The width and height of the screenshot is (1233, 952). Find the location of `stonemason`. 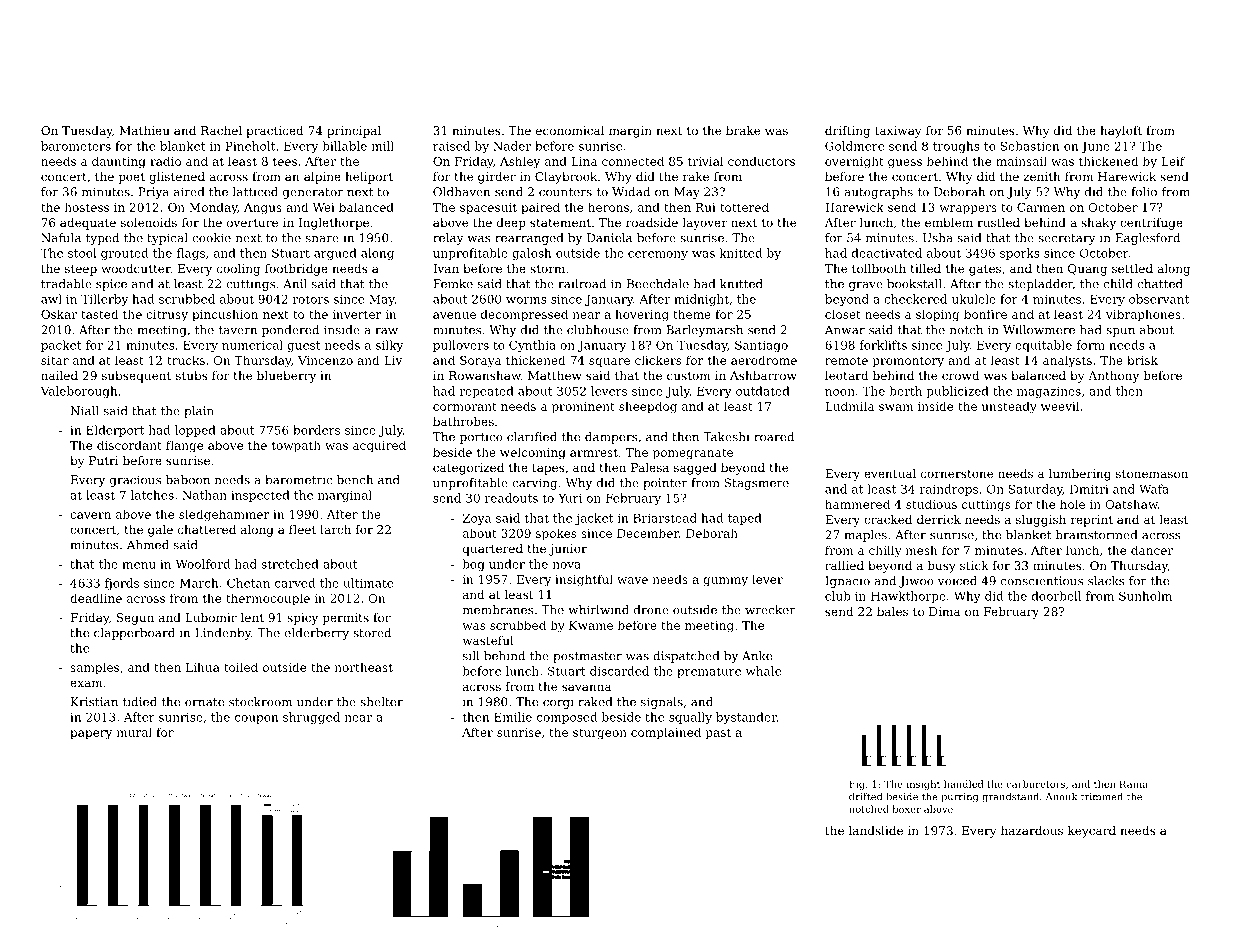

stonemason is located at coordinates (1152, 474).
